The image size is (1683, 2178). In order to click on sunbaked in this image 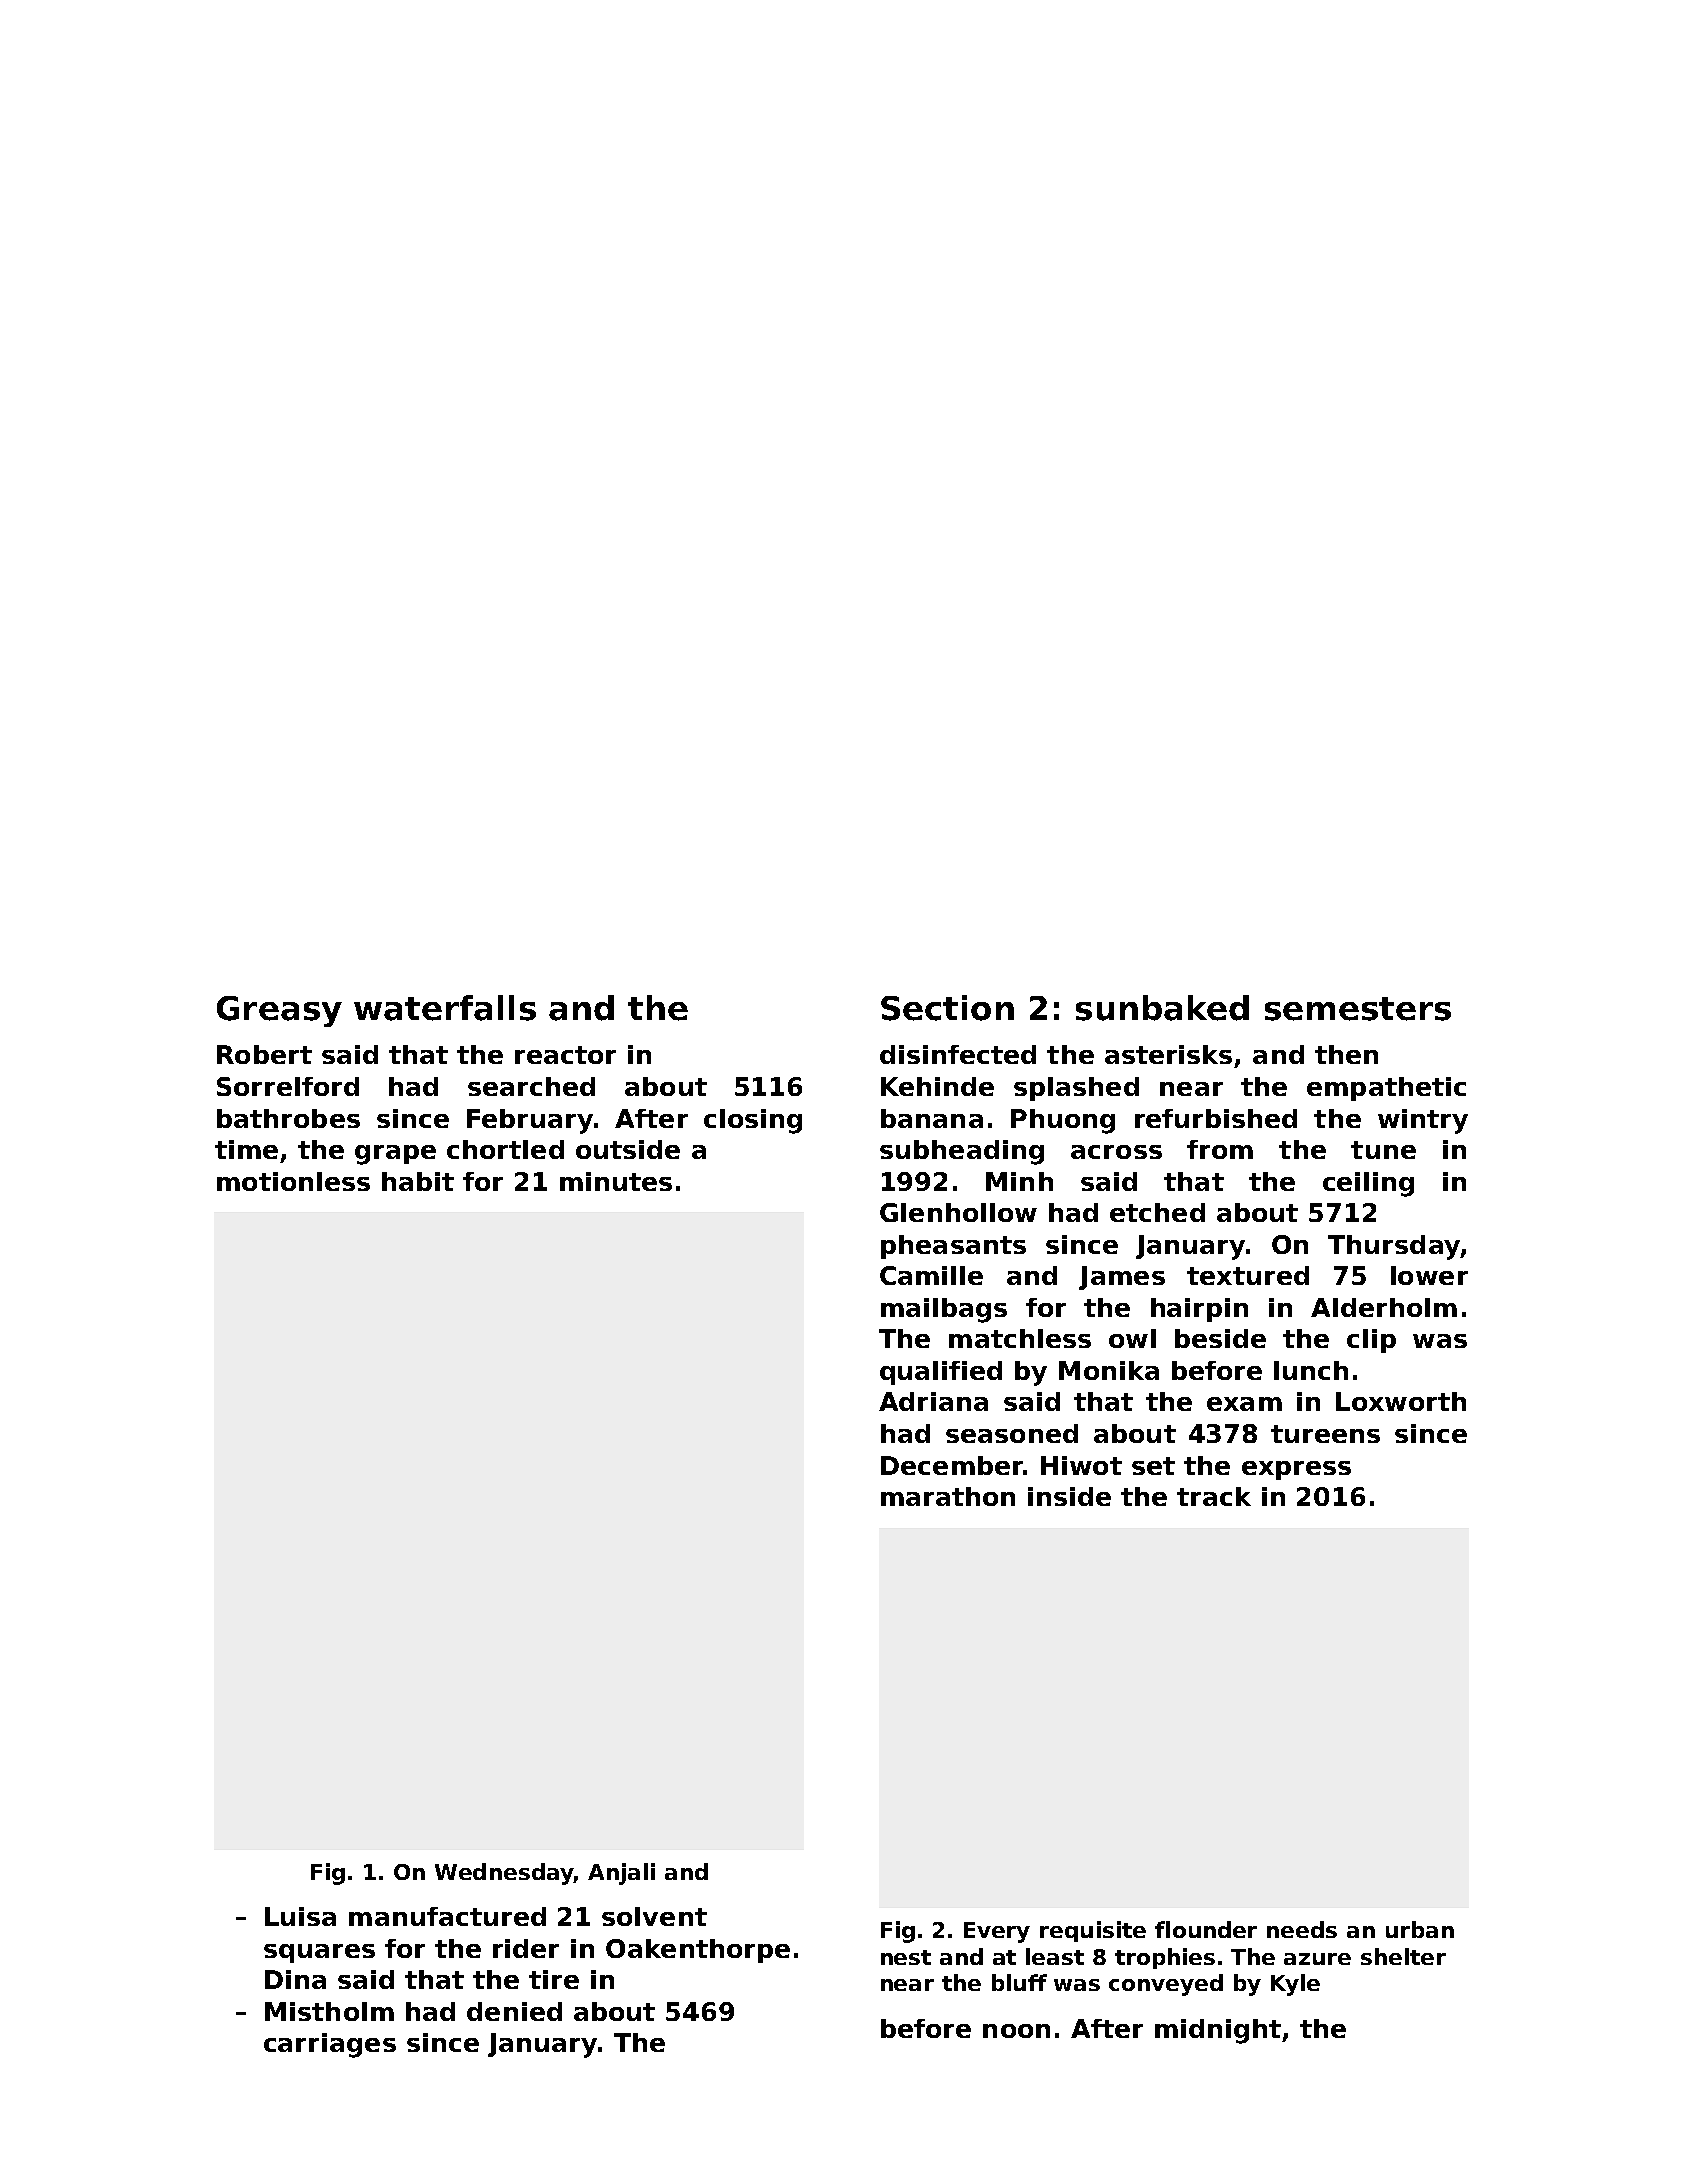, I will do `click(1162, 1008)`.
